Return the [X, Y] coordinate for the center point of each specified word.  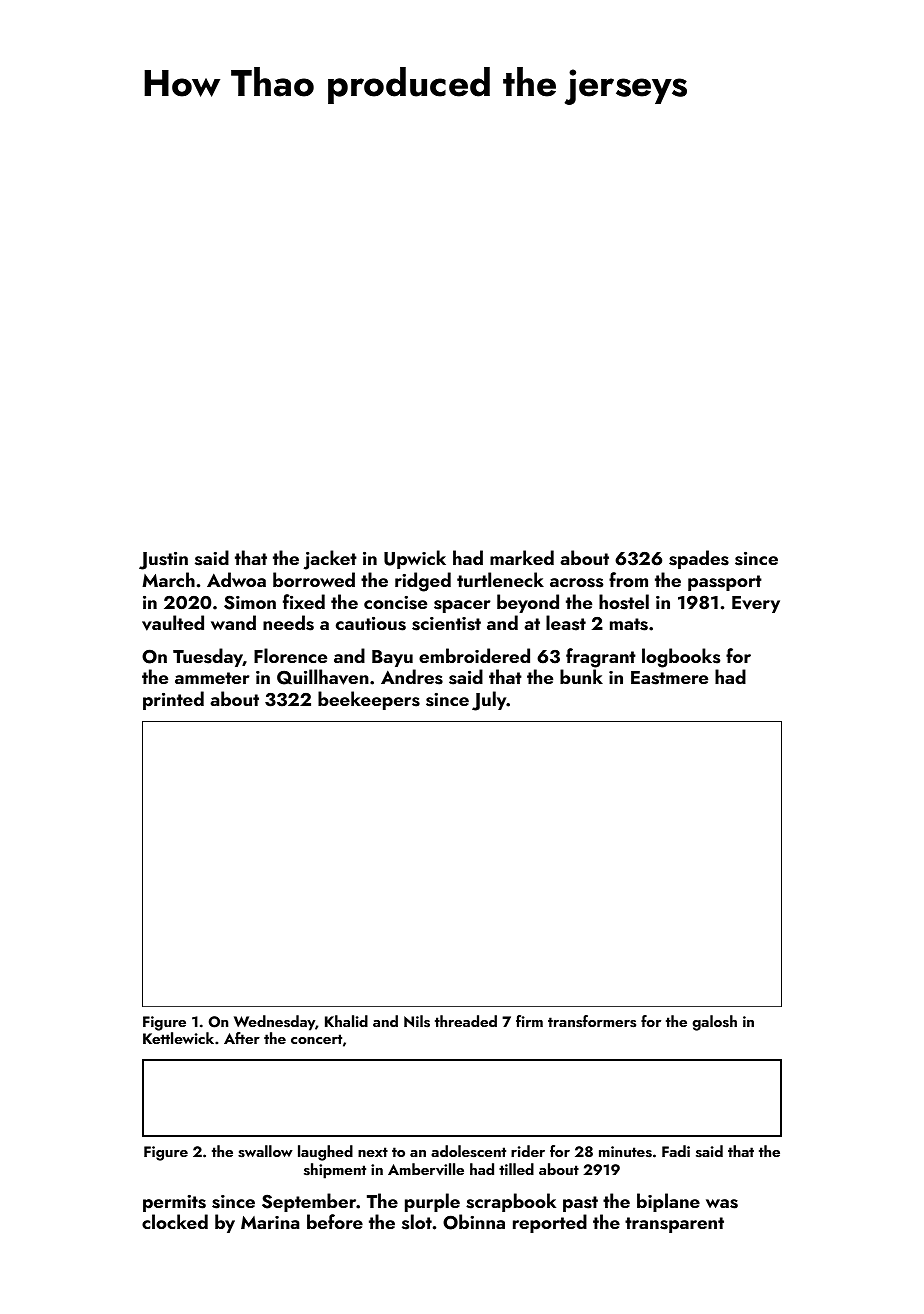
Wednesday [274, 1023]
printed [173, 700]
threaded [466, 1021]
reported [550, 1223]
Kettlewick [178, 1038]
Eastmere [669, 678]
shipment [335, 1171]
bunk [581, 676]
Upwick [415, 559]
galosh [714, 1023]
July [489, 701]
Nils [417, 1021]
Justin [163, 561]
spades [699, 559]
